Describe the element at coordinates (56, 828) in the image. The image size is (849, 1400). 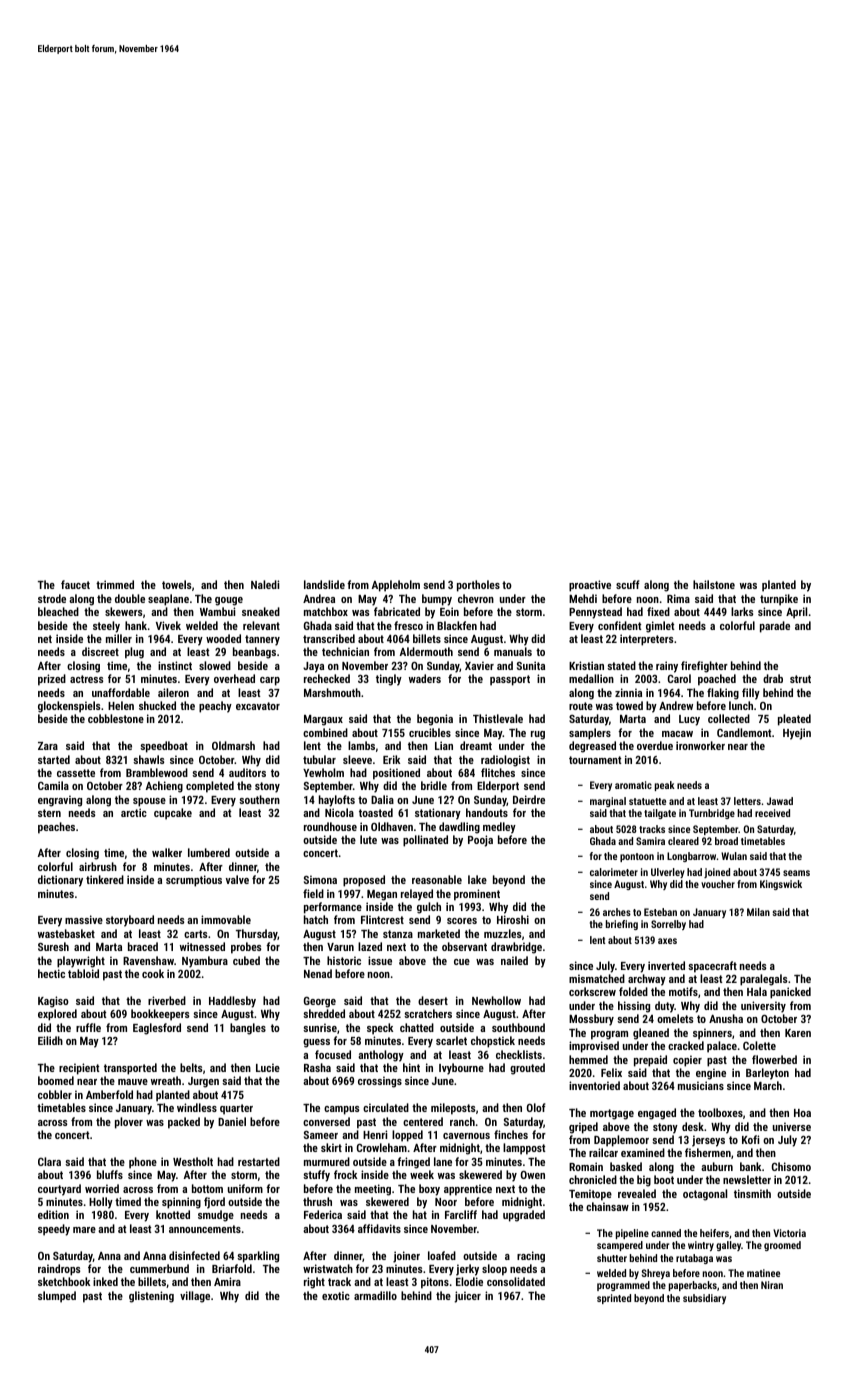
I see `peaches` at that location.
